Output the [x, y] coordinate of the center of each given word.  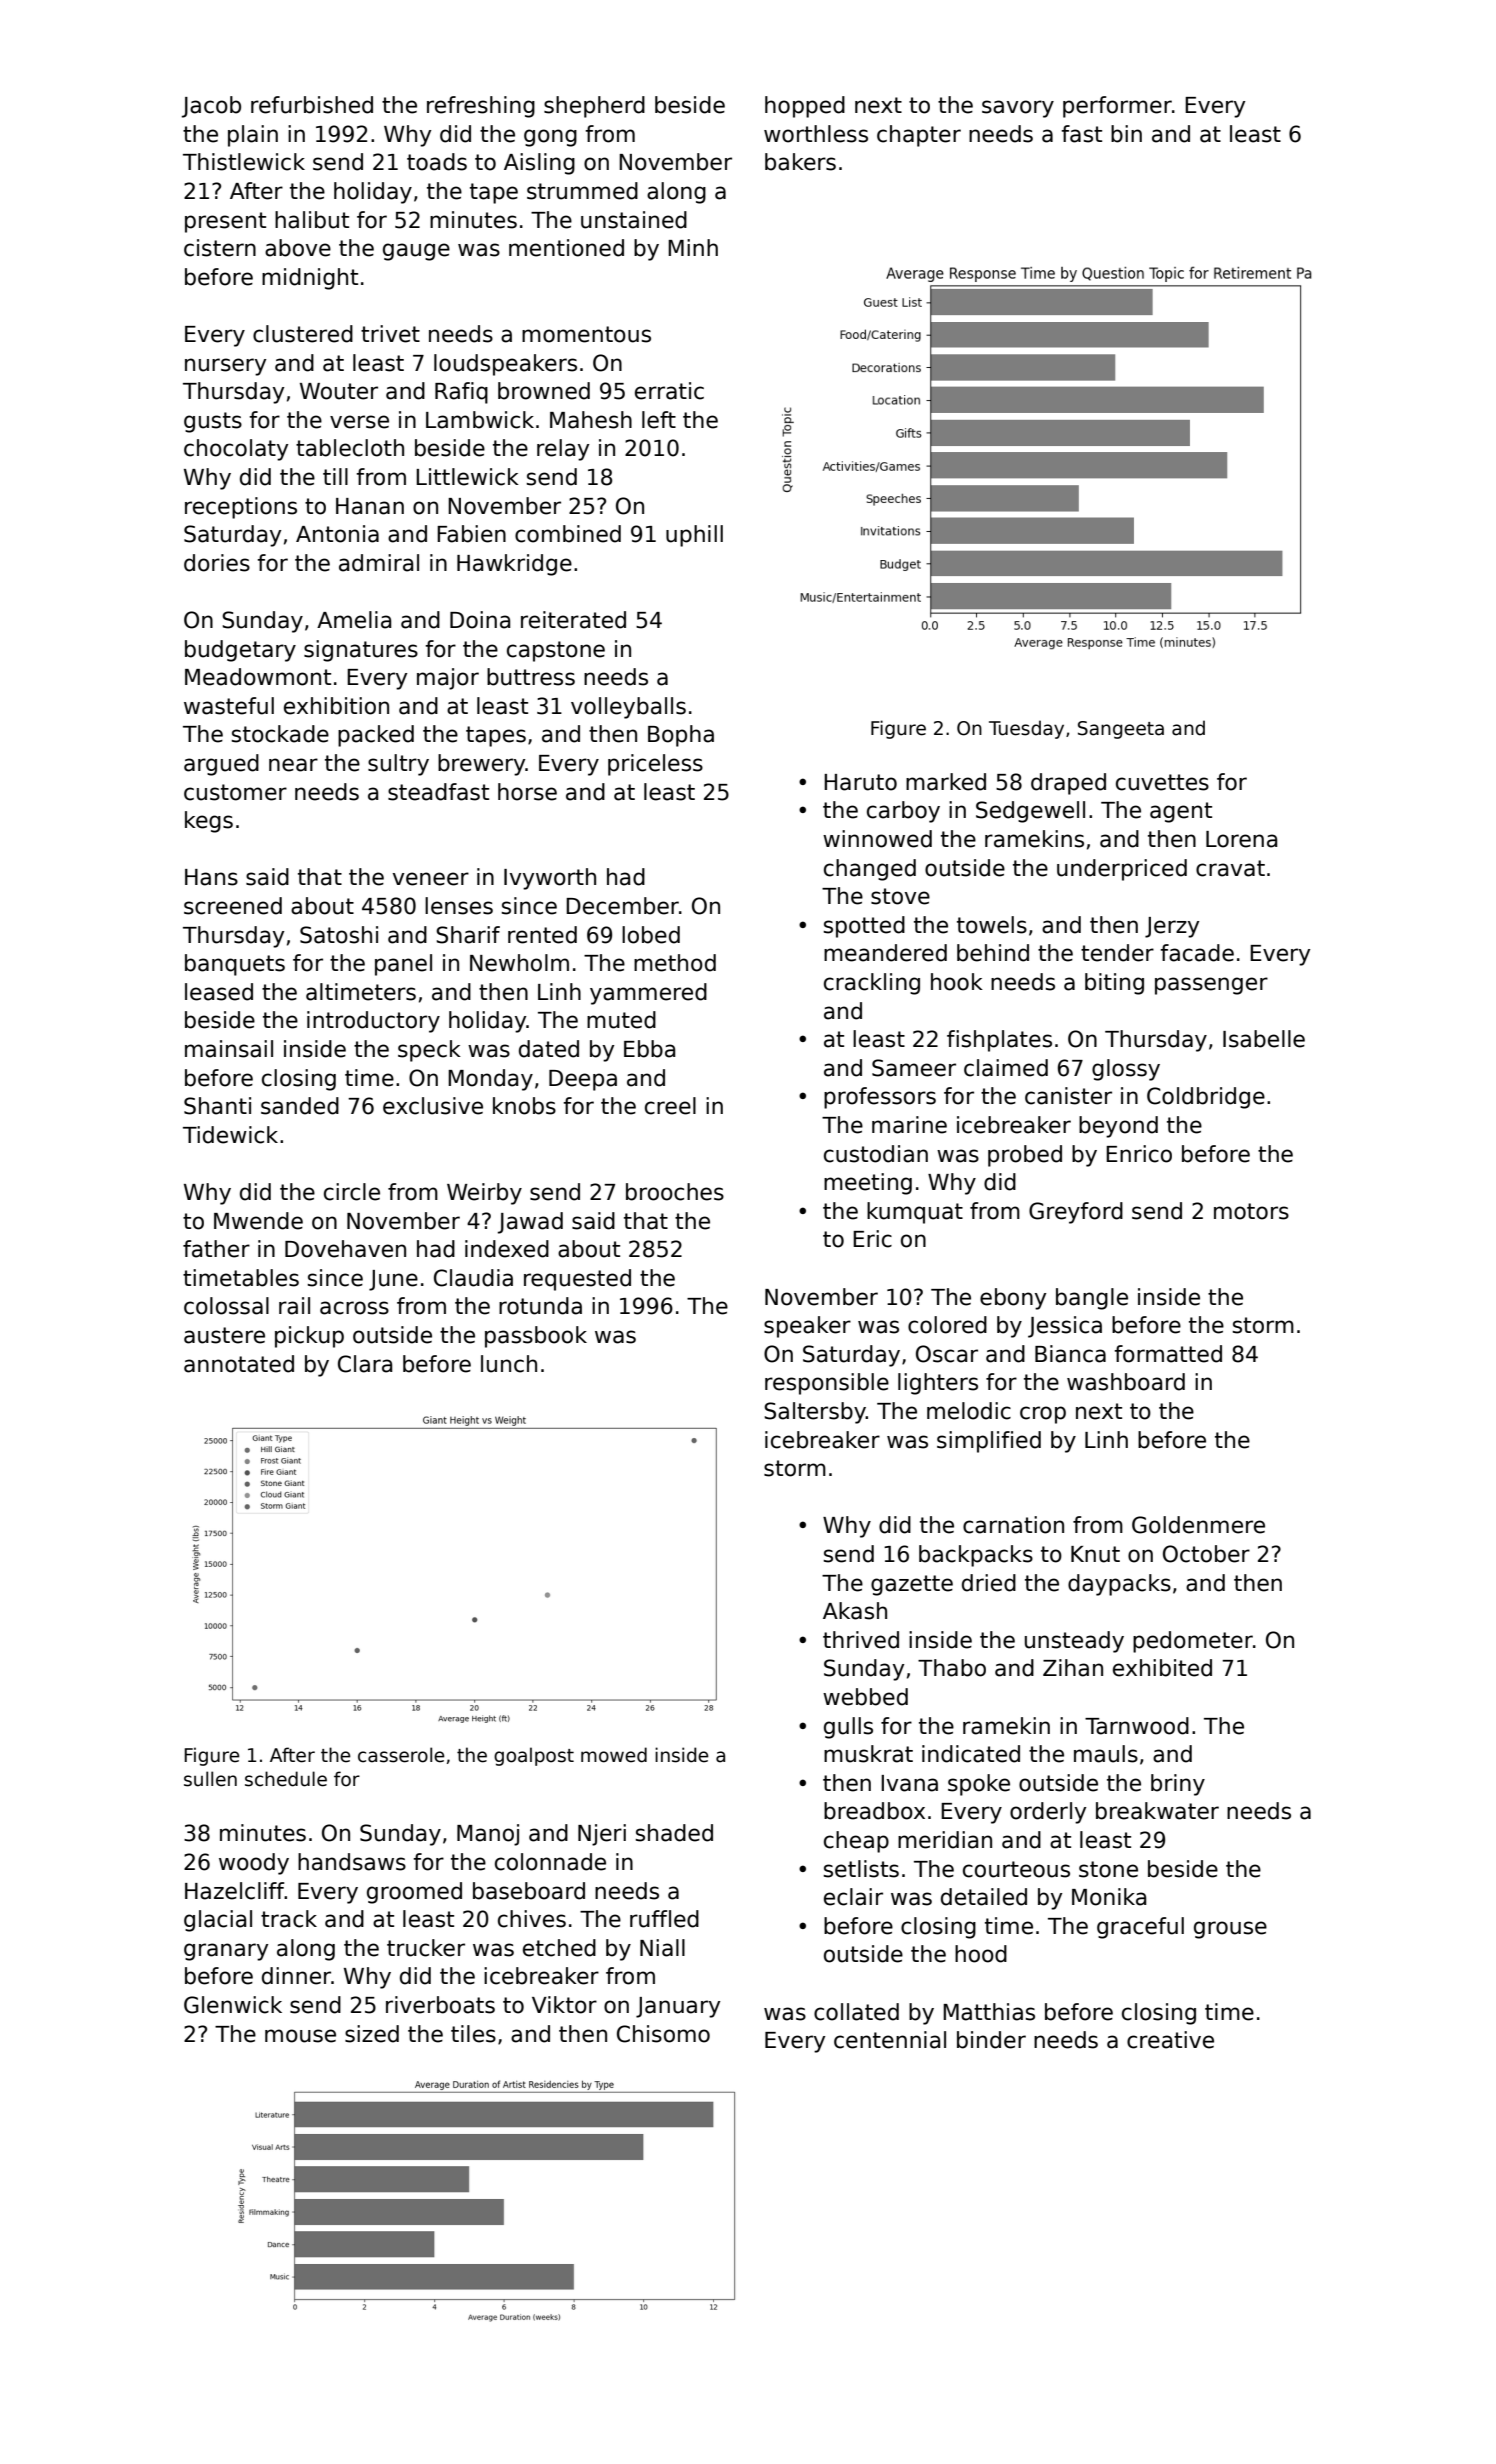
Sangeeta [1121, 730]
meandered [885, 953]
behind [993, 953]
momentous [586, 334]
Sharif [468, 935]
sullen [210, 1779]
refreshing [481, 107]
